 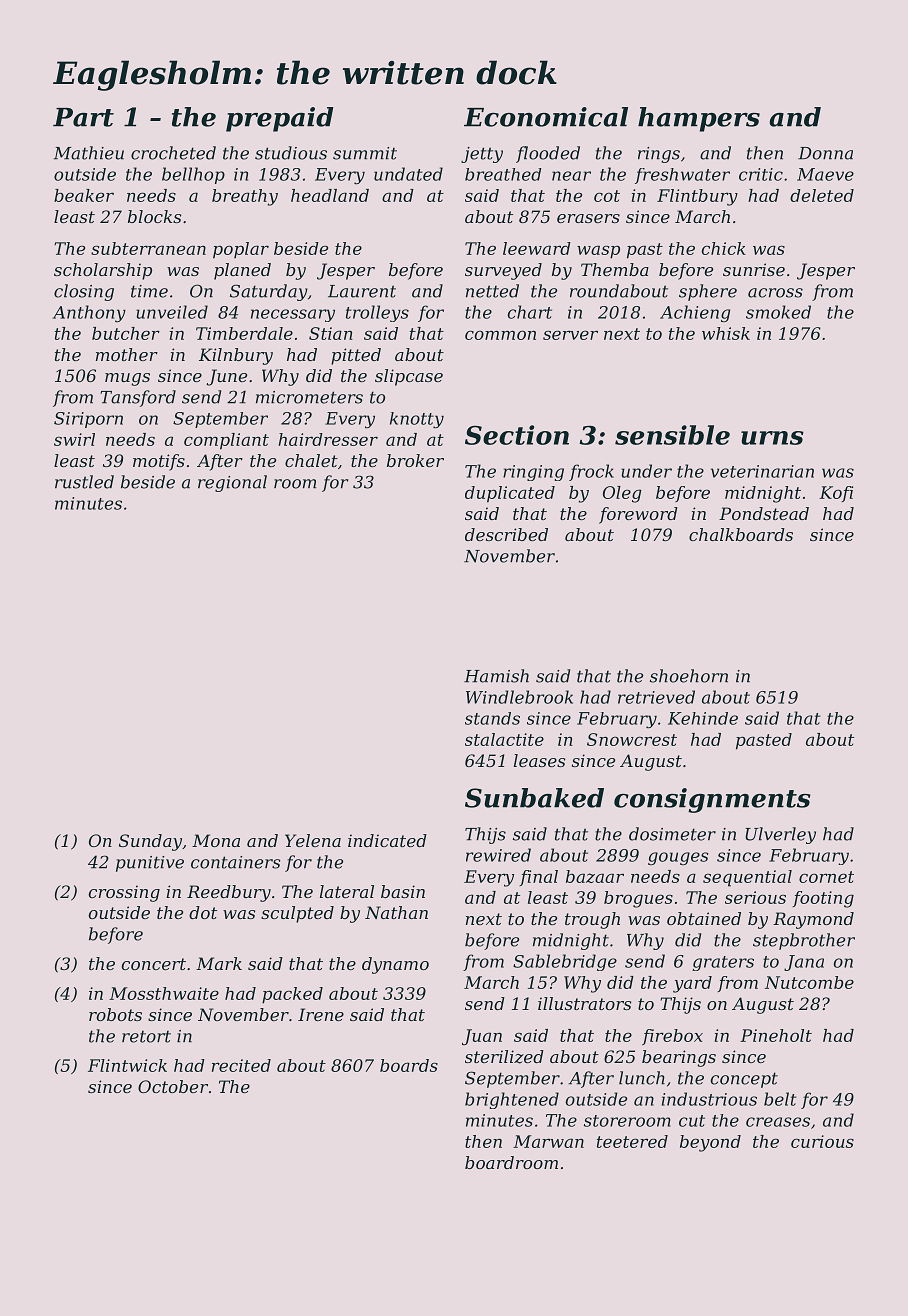 I want to click on sensible, so click(x=672, y=435).
